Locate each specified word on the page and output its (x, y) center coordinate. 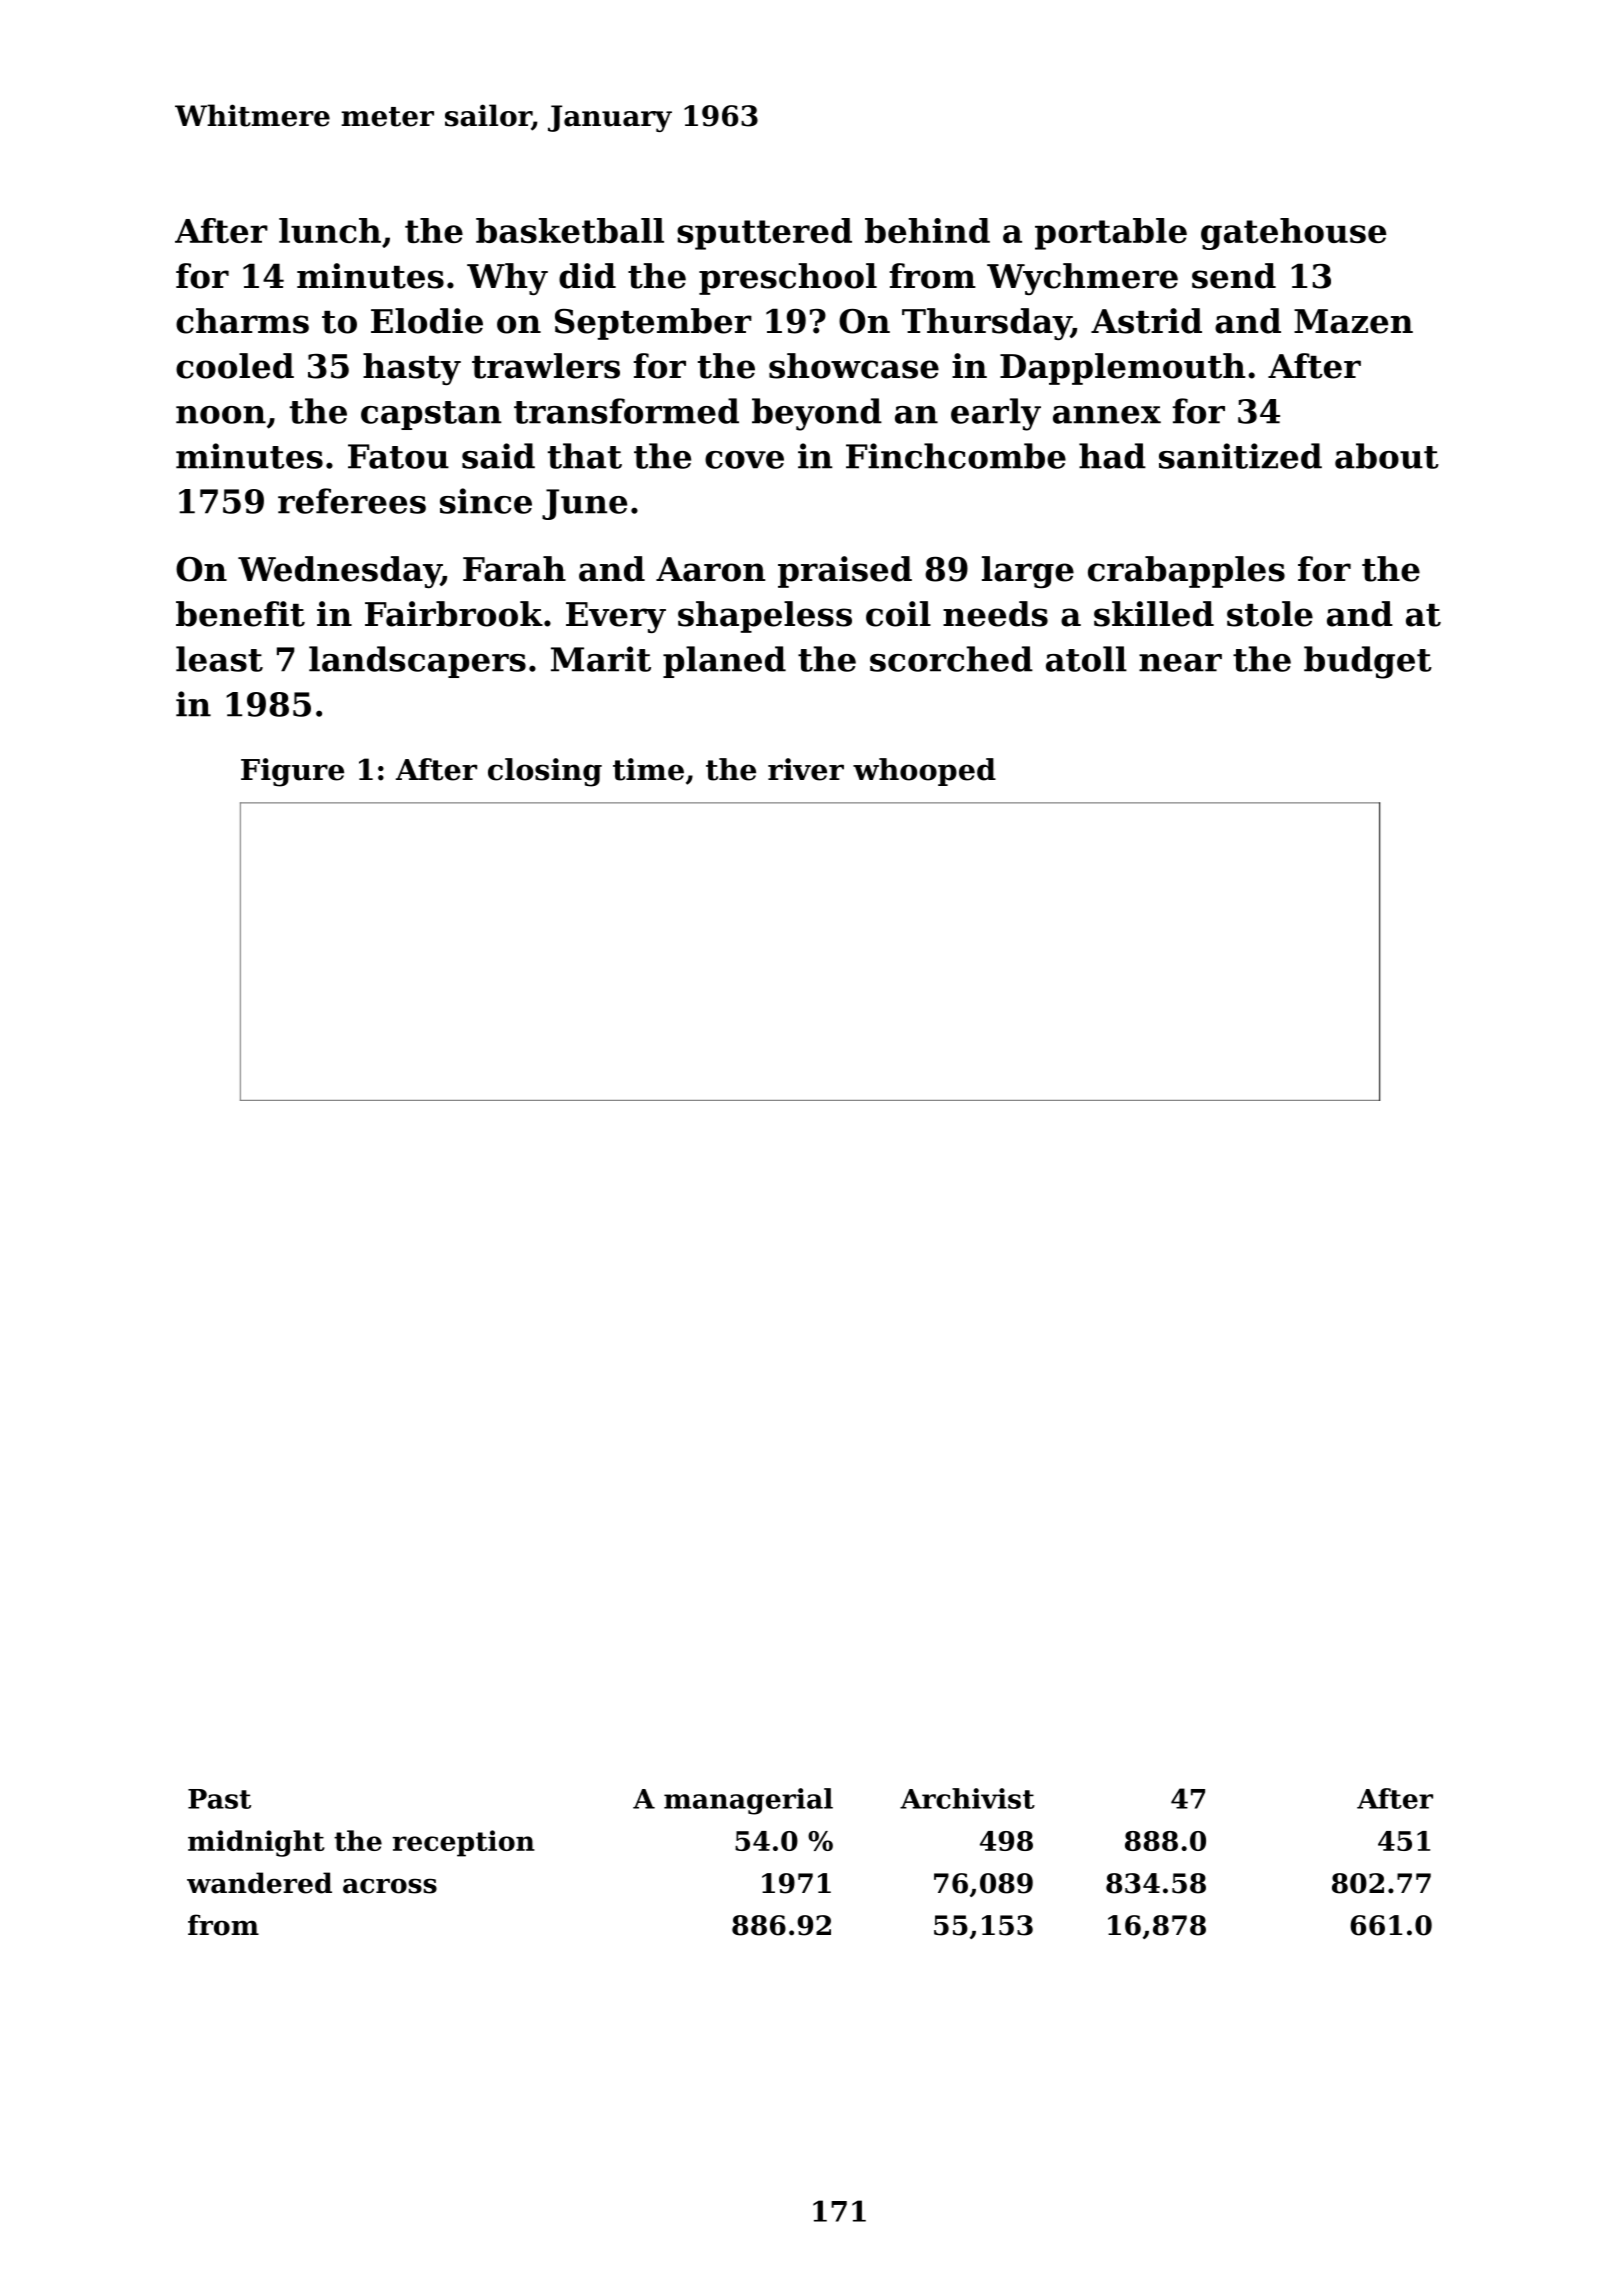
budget (1368, 662)
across (390, 1886)
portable (1111, 234)
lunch (330, 230)
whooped (924, 772)
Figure (292, 772)
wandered (259, 1883)
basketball (570, 230)
